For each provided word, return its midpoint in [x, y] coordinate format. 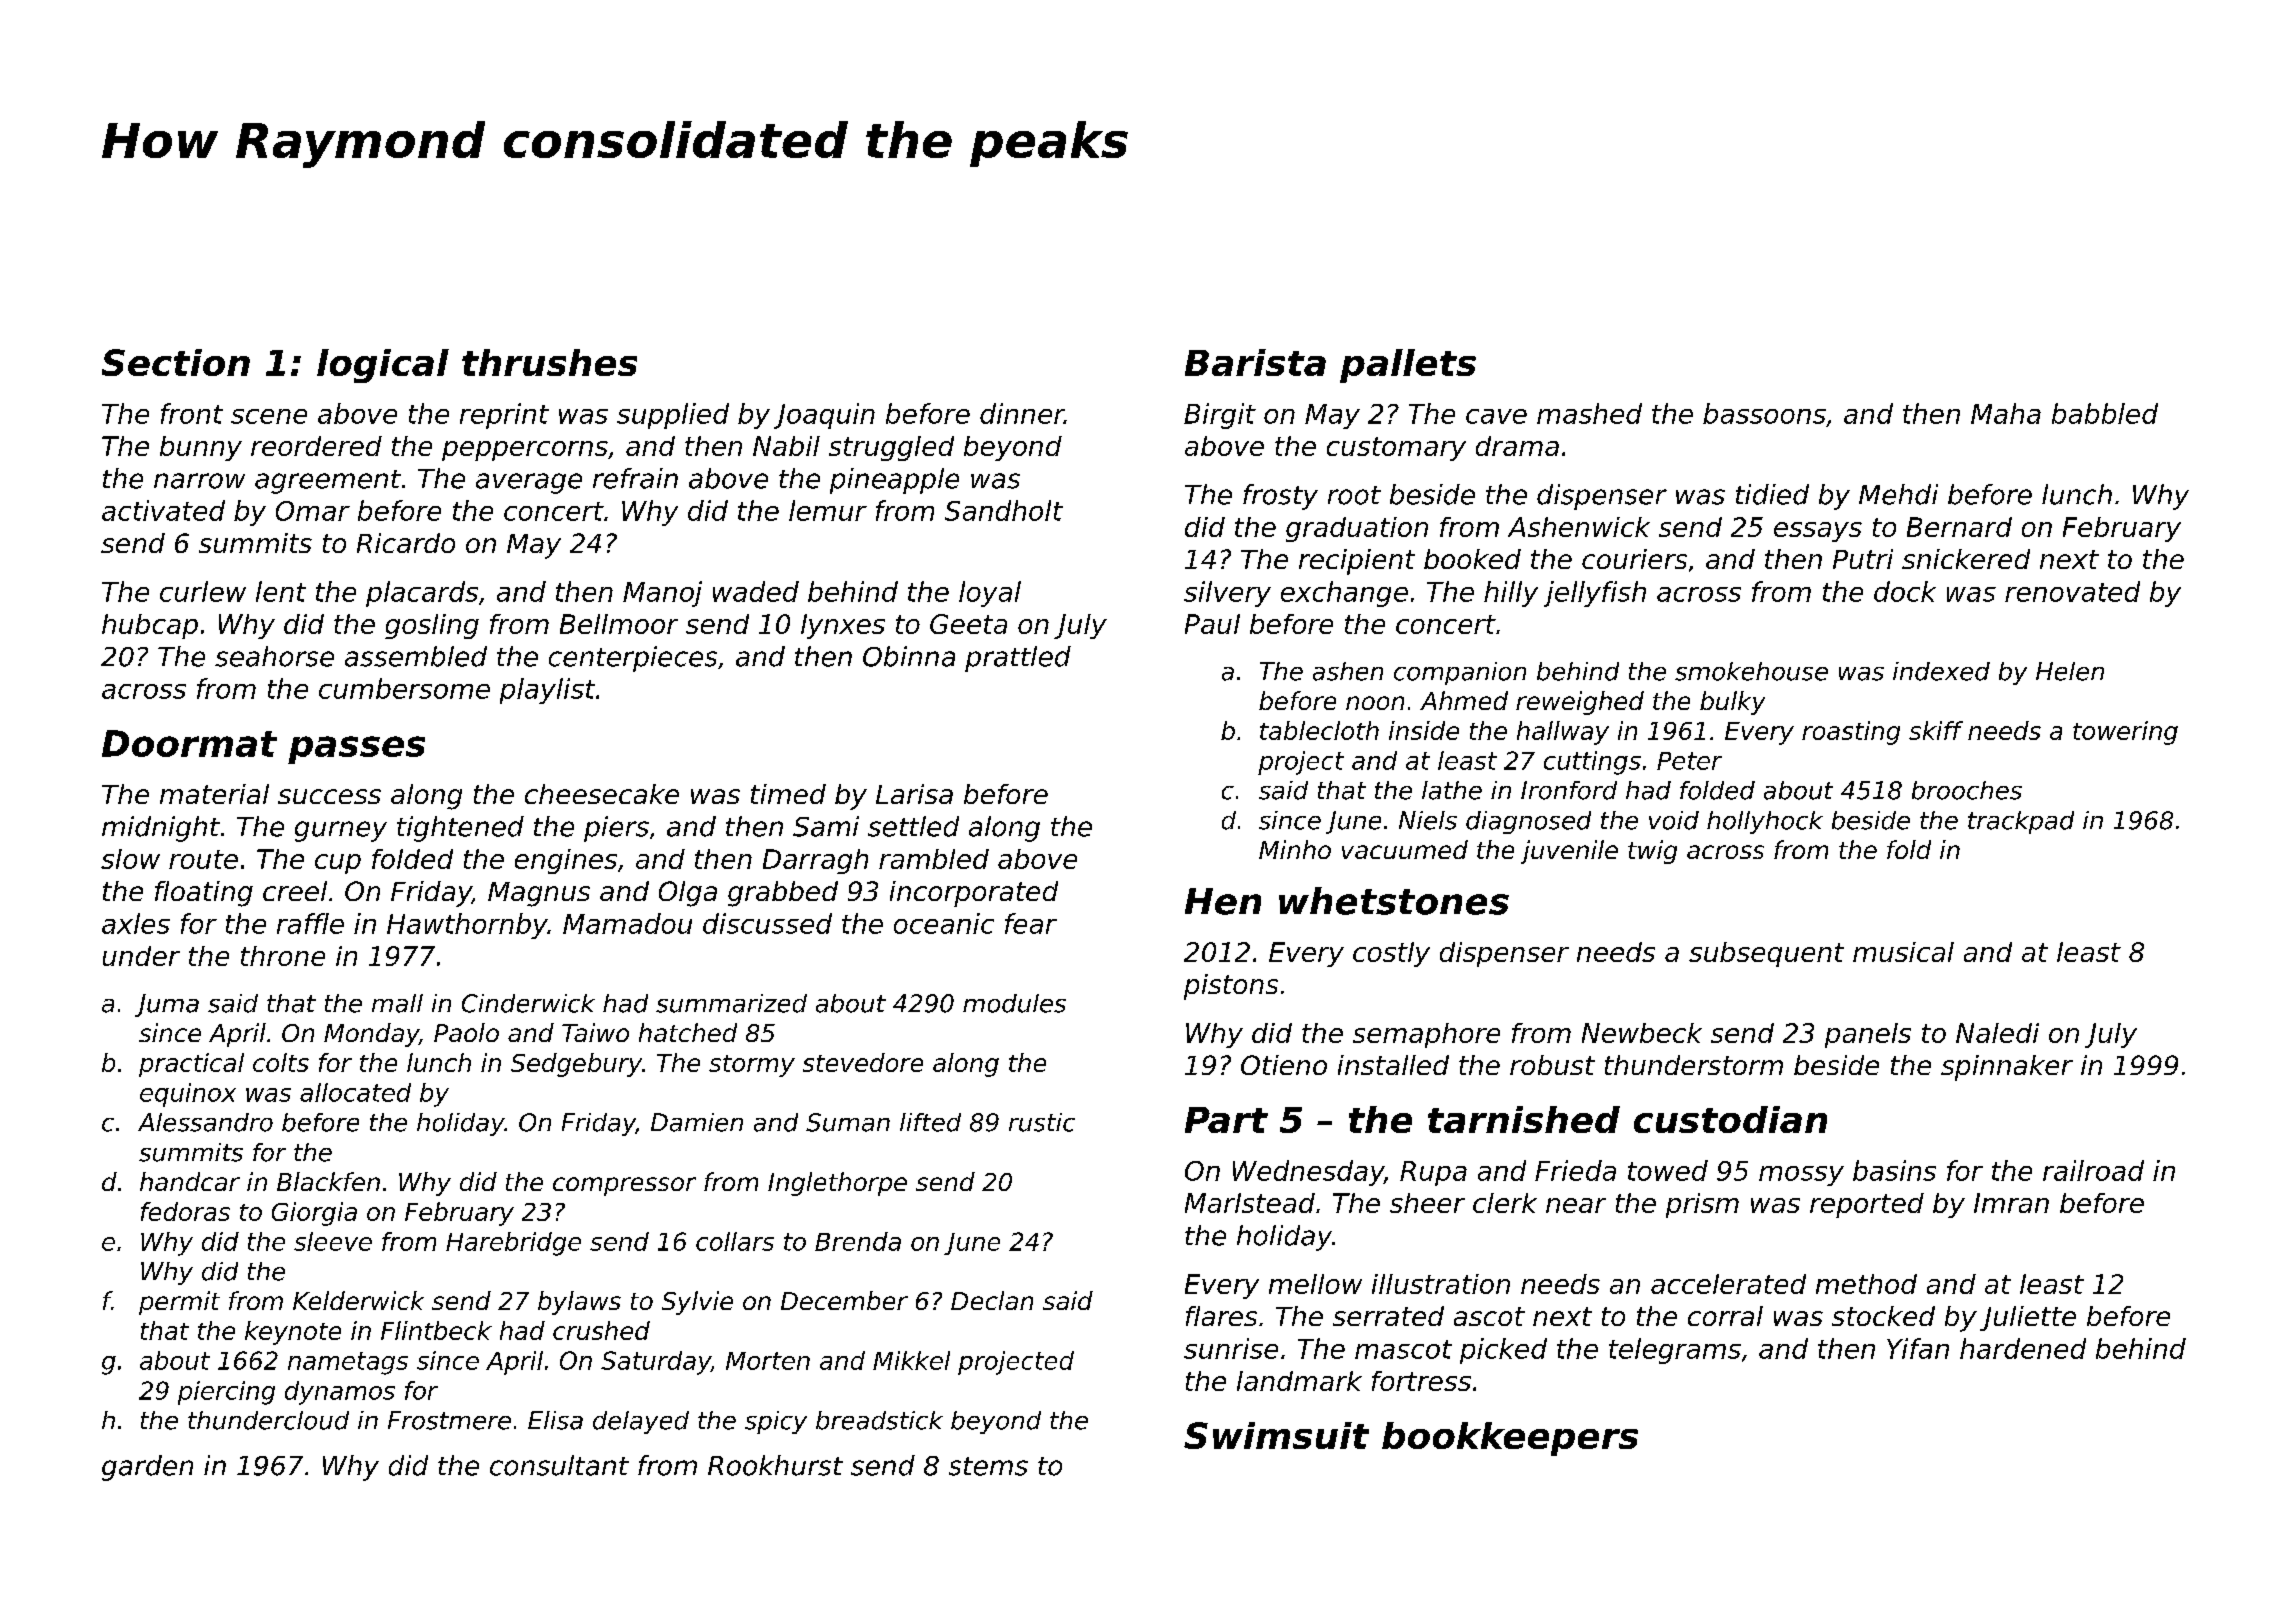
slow [130, 859]
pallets [1408, 366]
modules [1014, 1003]
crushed [601, 1330]
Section [176, 362]
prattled [1018, 659]
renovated [2072, 591]
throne [283, 956]
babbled [2105, 413]
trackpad [2021, 822]
